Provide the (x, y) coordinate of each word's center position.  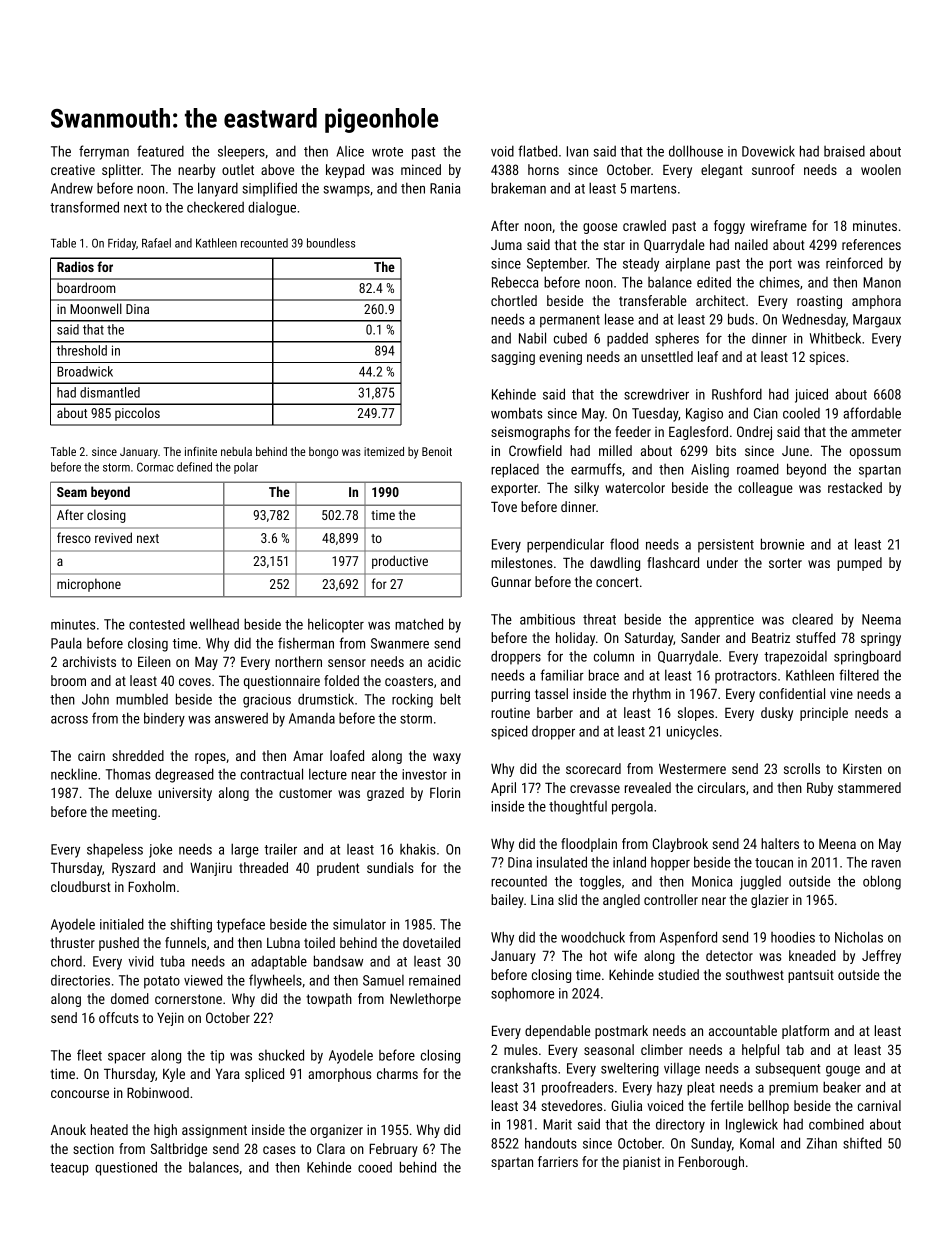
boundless (331, 243)
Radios (75, 266)
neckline (74, 774)
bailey (507, 901)
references (871, 244)
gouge (843, 1071)
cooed (375, 1167)
